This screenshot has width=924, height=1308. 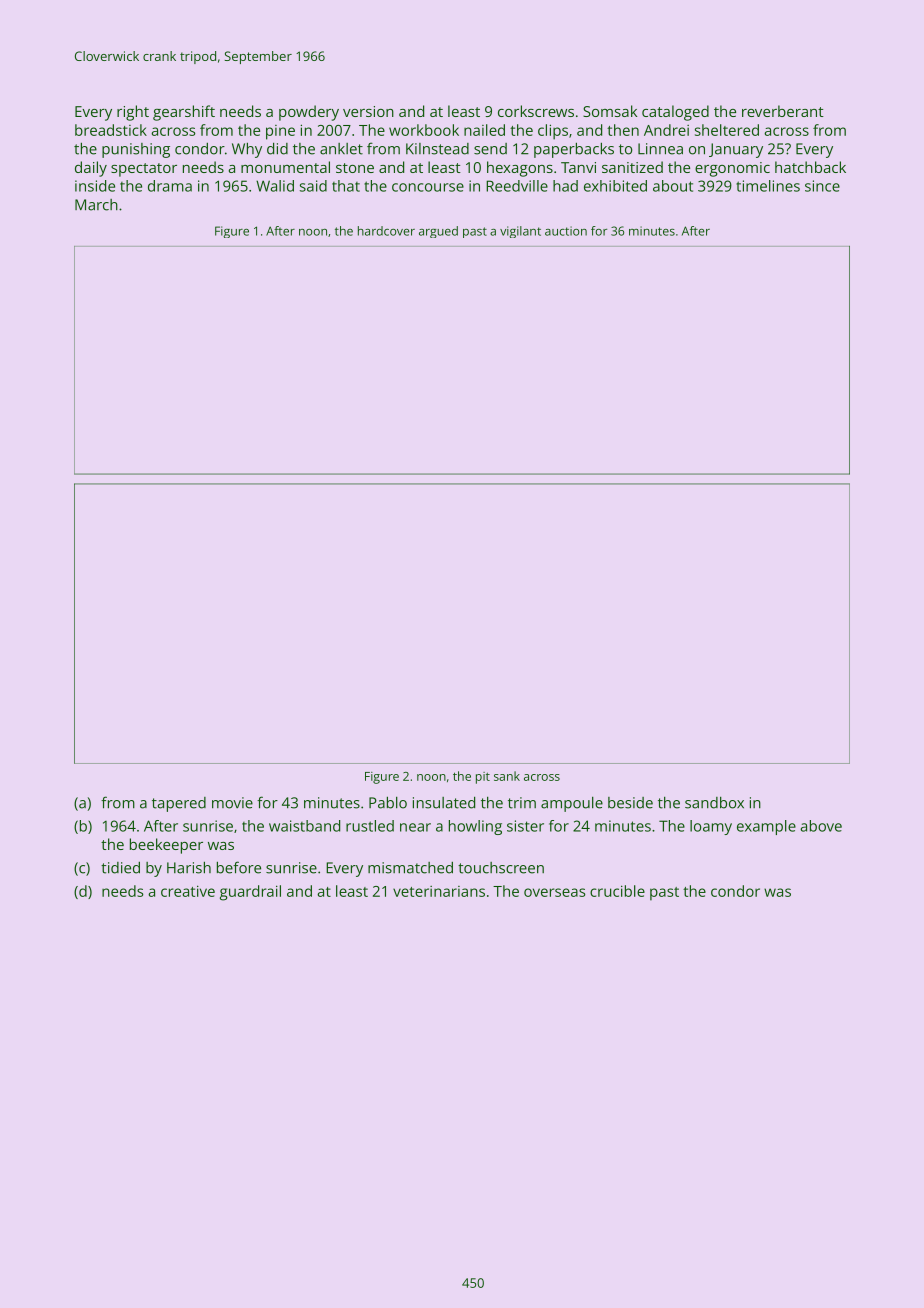 I want to click on Harish, so click(x=189, y=867).
